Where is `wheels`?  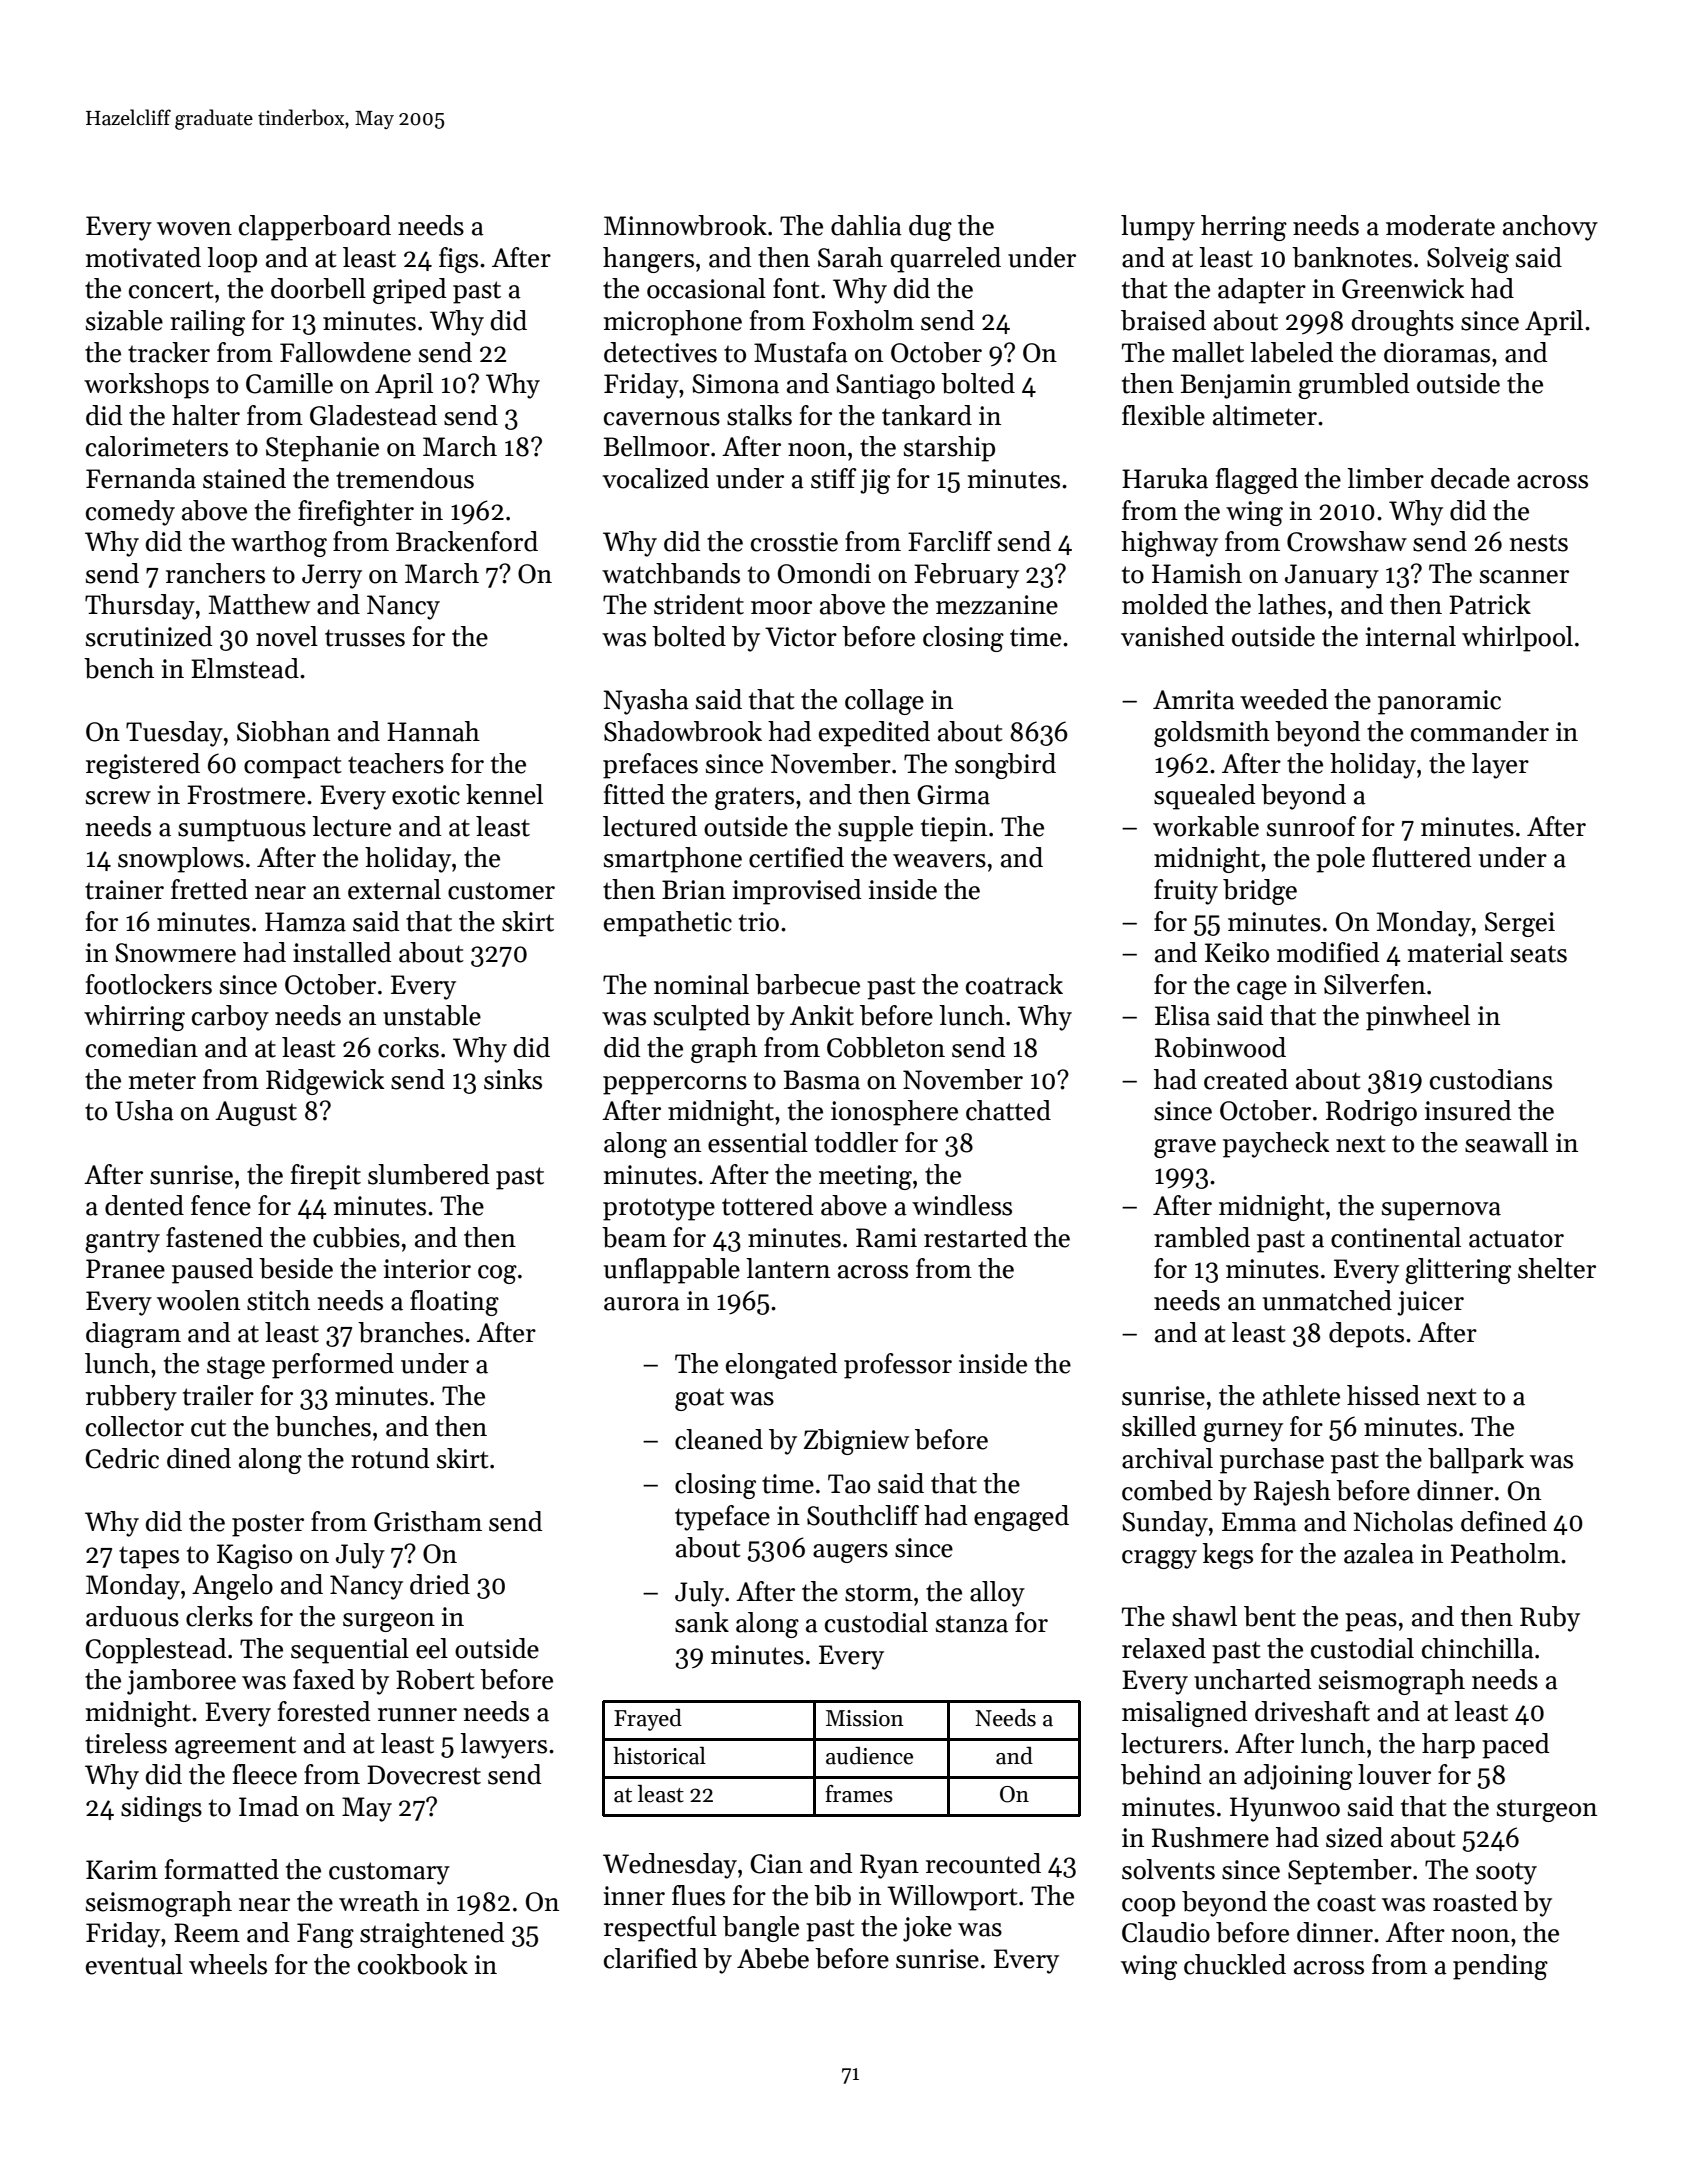 wheels is located at coordinates (228, 1964).
